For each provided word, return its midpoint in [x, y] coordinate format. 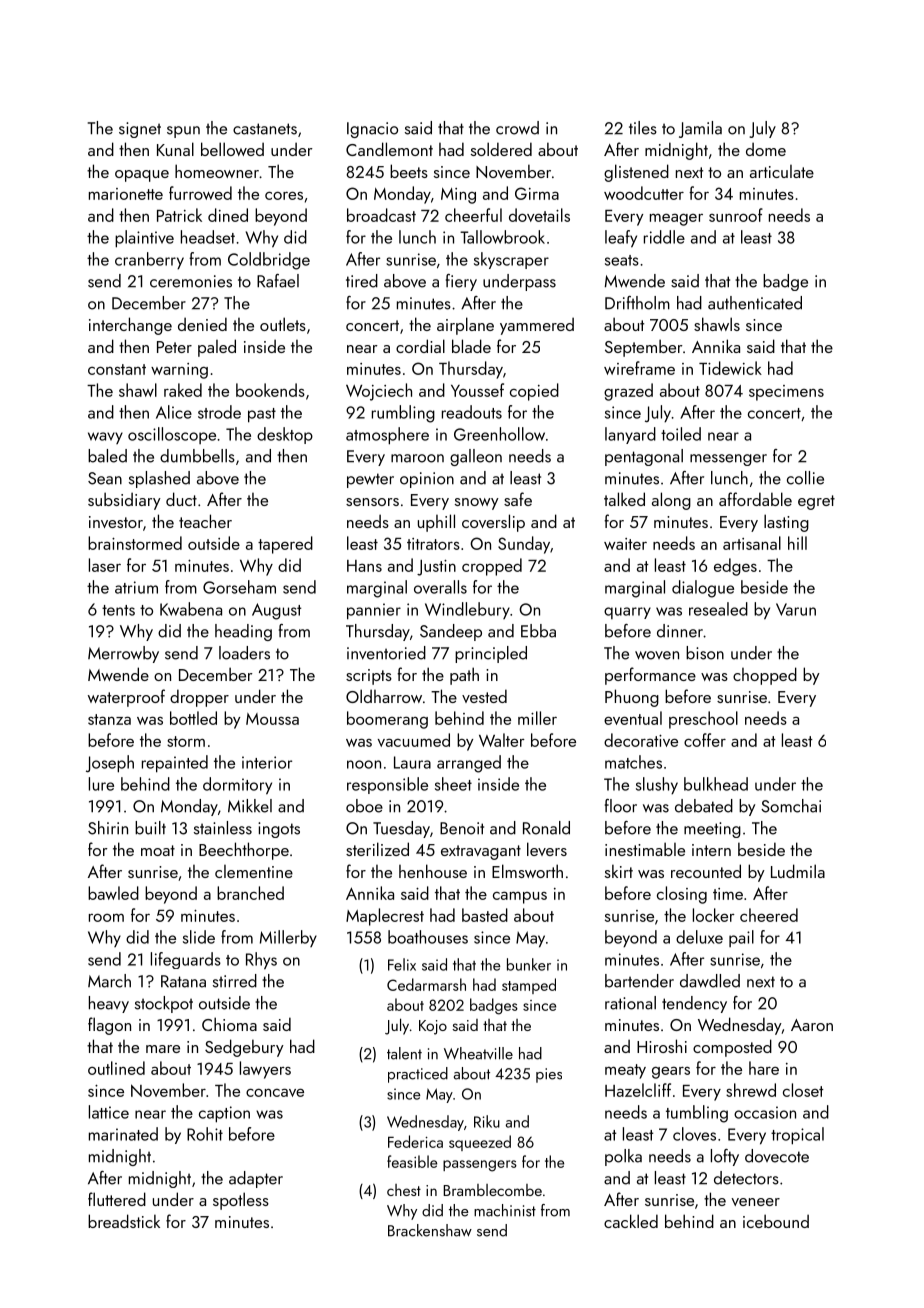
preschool [703, 720]
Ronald [546, 828]
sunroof [736, 215]
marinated [123, 1134]
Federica [415, 1141]
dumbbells [197, 456]
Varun [796, 609]
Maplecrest [385, 917]
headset [208, 237]
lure [101, 784]
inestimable [645, 849]
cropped [492, 567]
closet [803, 1090]
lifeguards [186, 960]
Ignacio [372, 130]
